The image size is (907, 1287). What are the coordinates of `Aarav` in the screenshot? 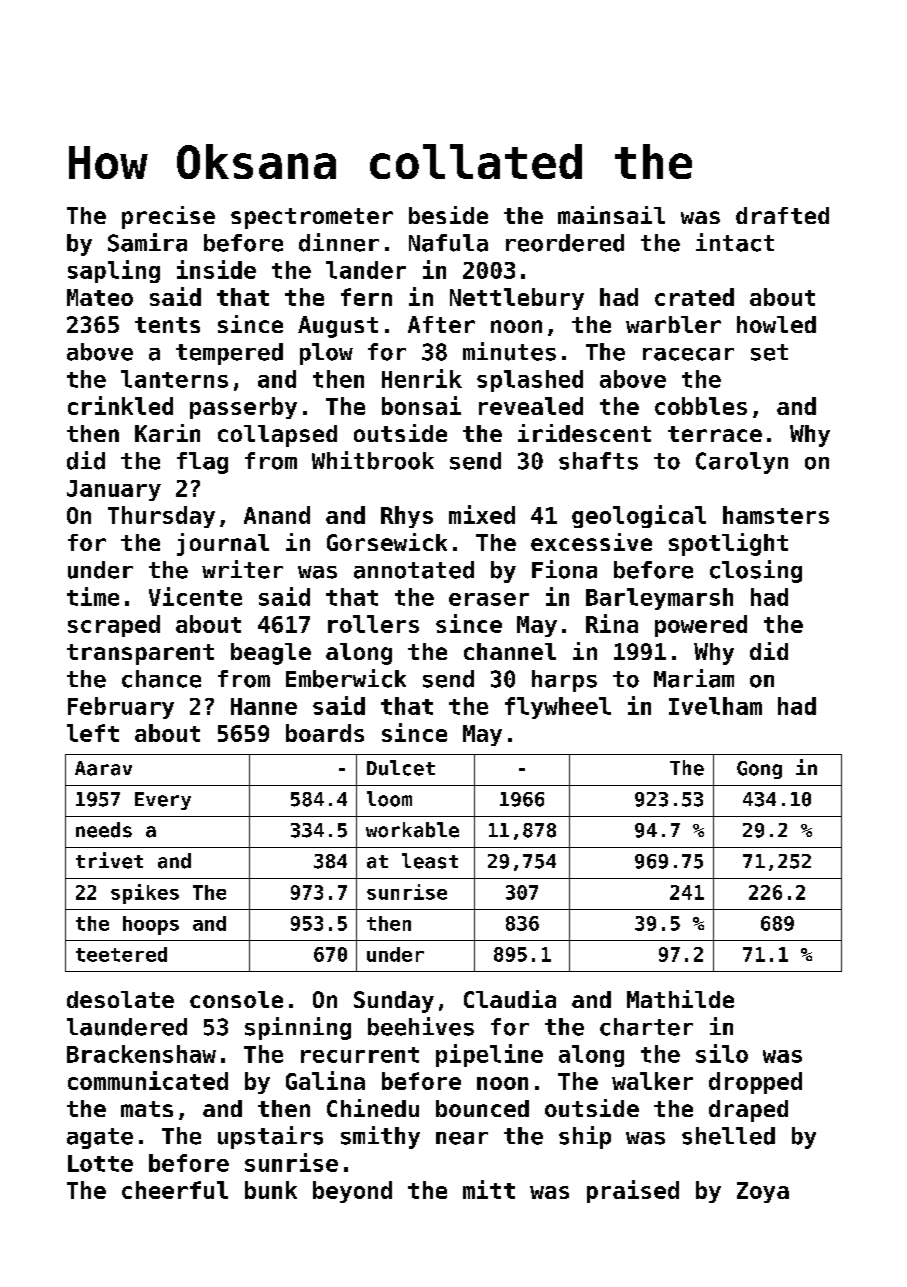 It's located at (103, 768).
